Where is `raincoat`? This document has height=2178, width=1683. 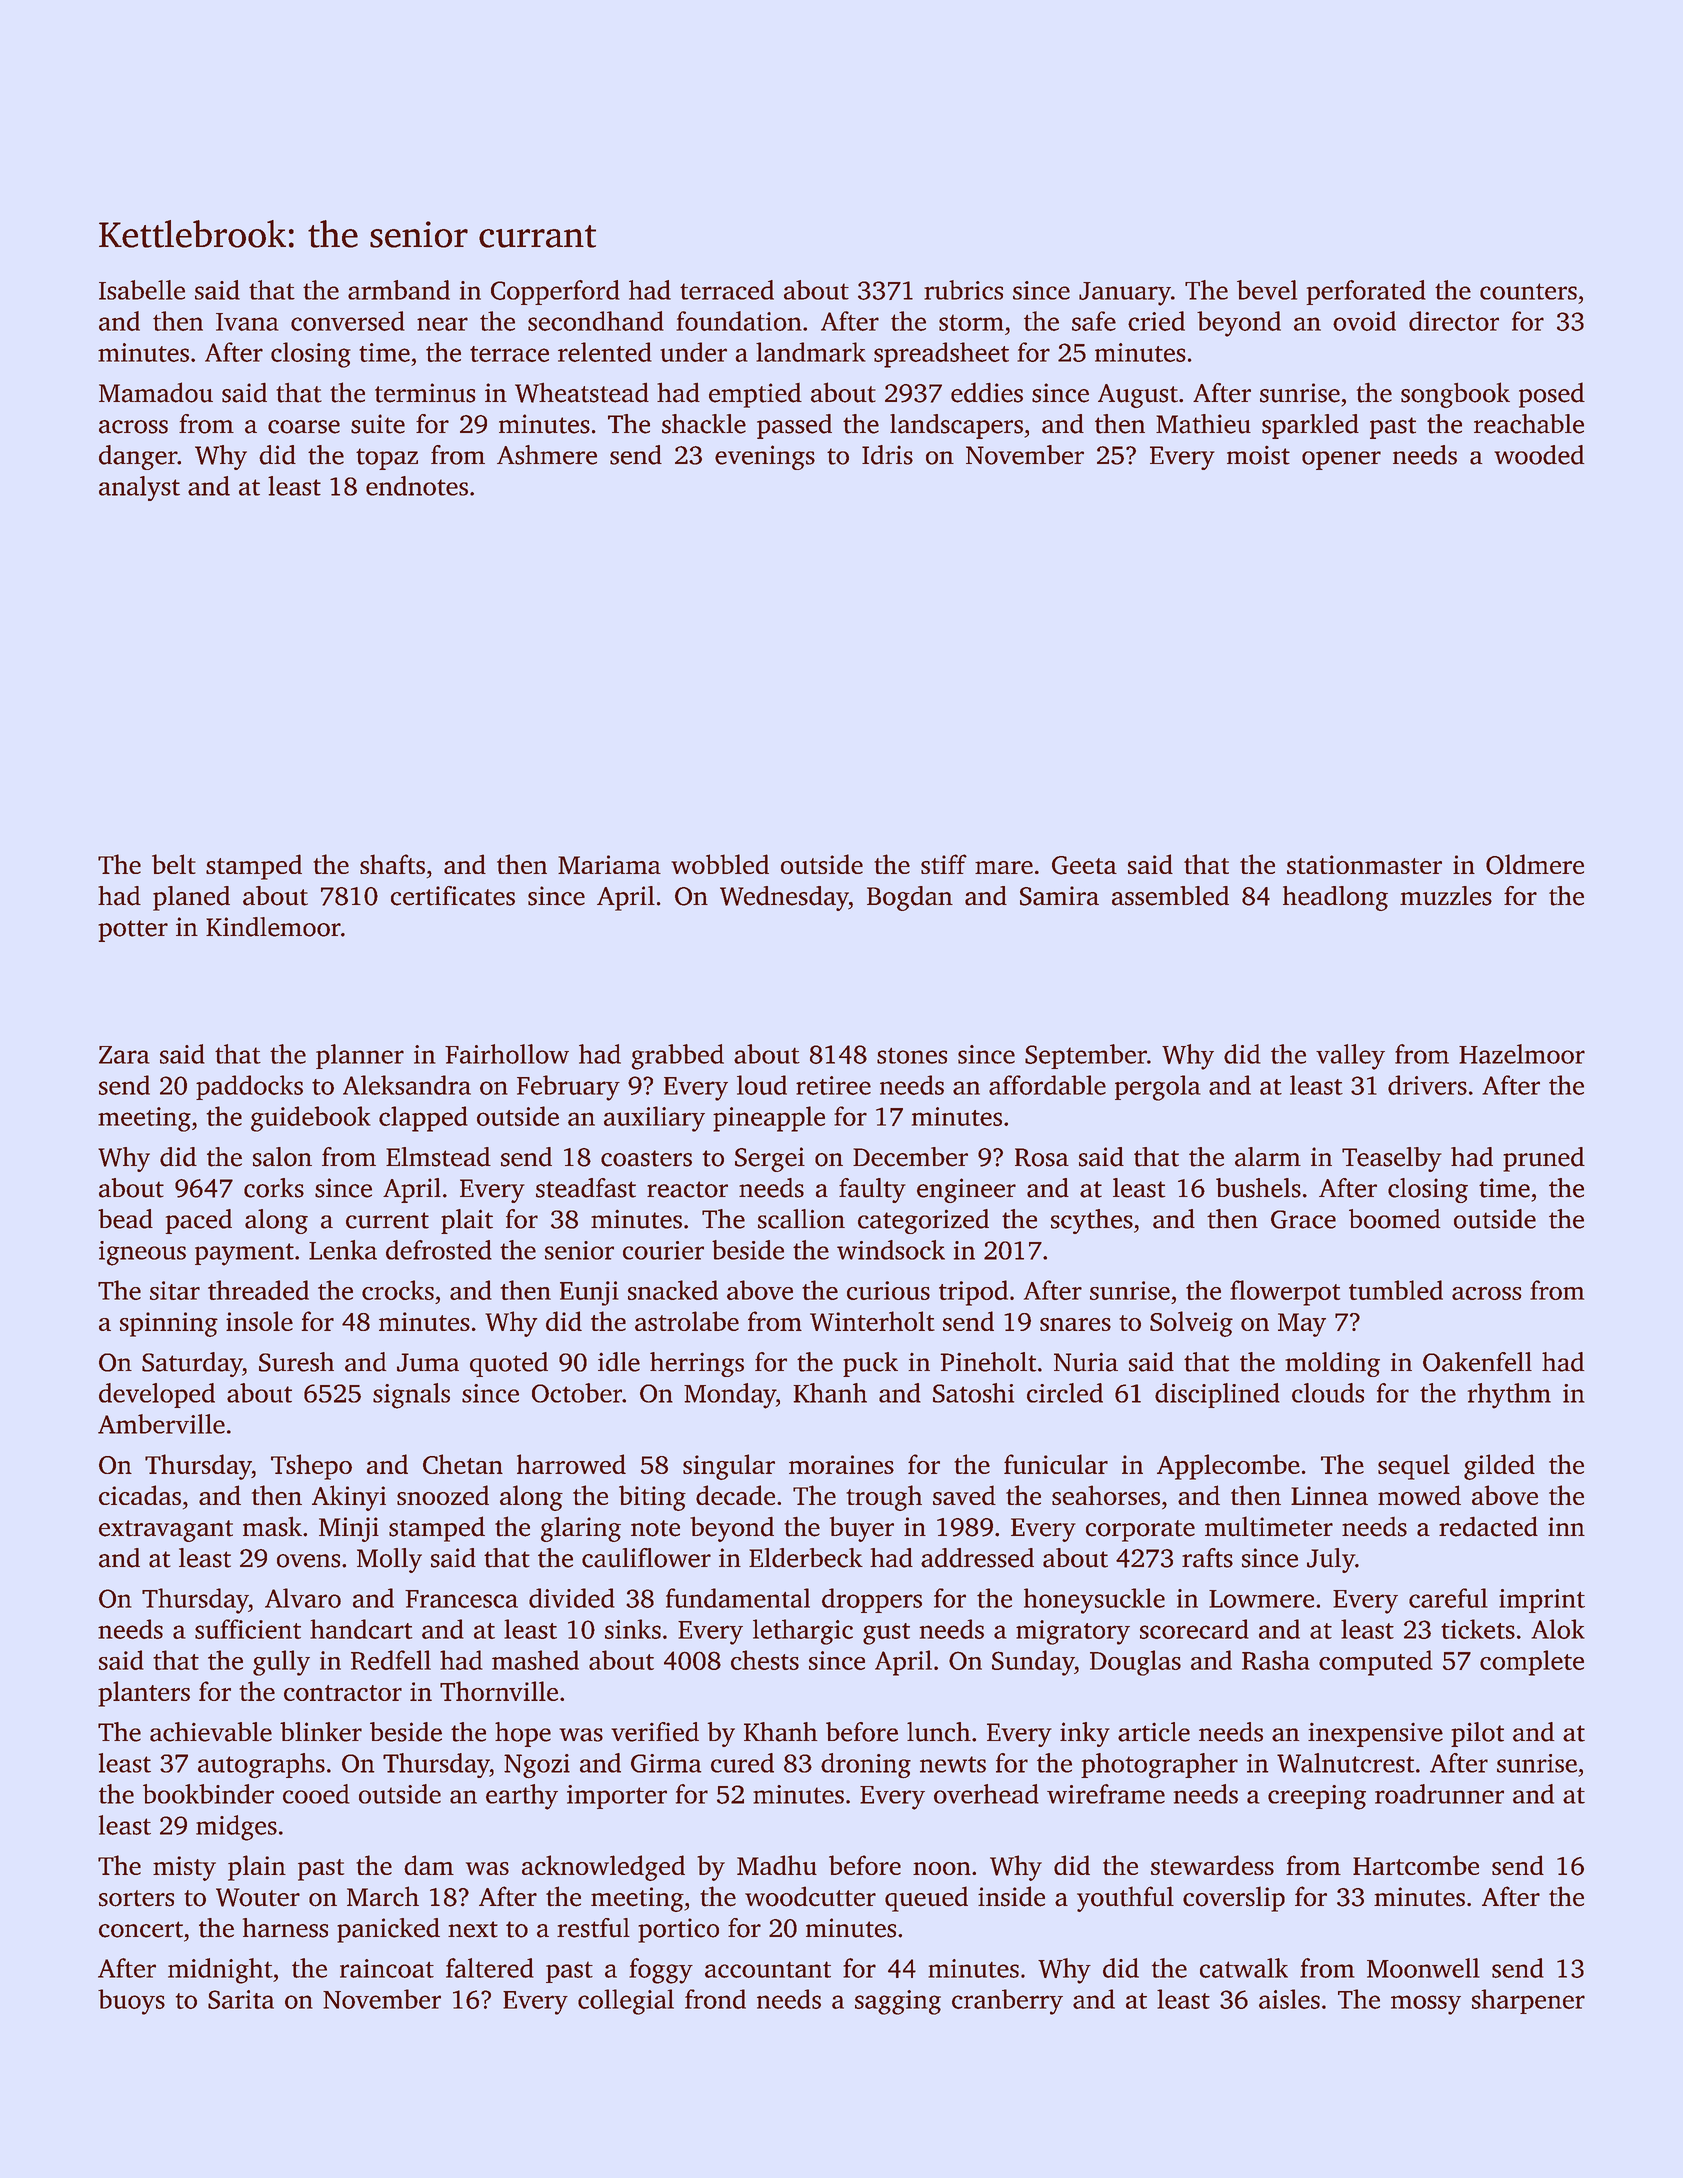 raincoat is located at coordinates (387, 1968).
